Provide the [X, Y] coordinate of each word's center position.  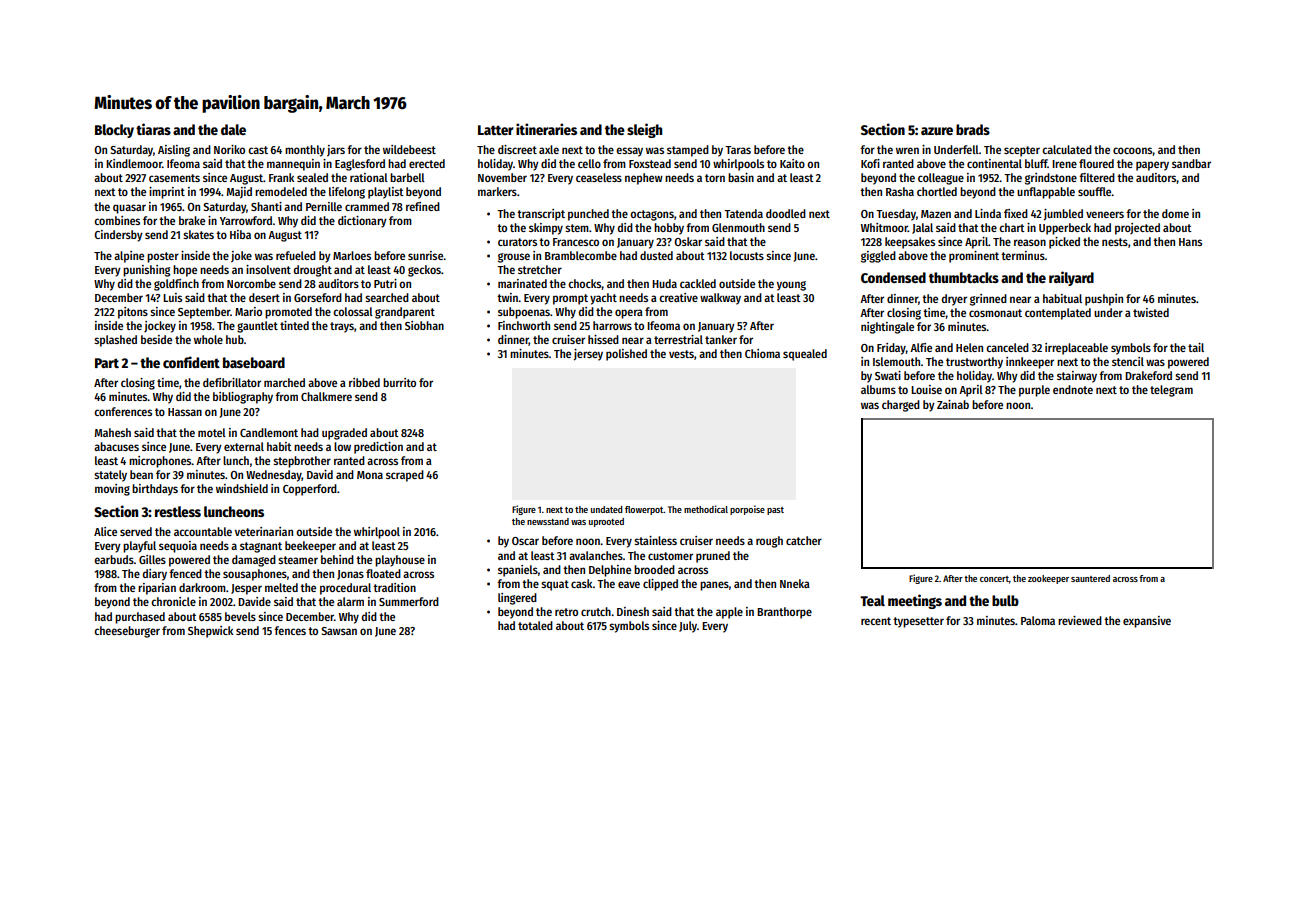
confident [191, 362]
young [791, 286]
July [688, 627]
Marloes [352, 255]
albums [878, 389]
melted [281, 587]
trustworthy [974, 363]
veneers [1105, 214]
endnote [1073, 389]
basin [741, 177]
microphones [160, 462]
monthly [305, 151]
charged [901, 406]
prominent [974, 257]
